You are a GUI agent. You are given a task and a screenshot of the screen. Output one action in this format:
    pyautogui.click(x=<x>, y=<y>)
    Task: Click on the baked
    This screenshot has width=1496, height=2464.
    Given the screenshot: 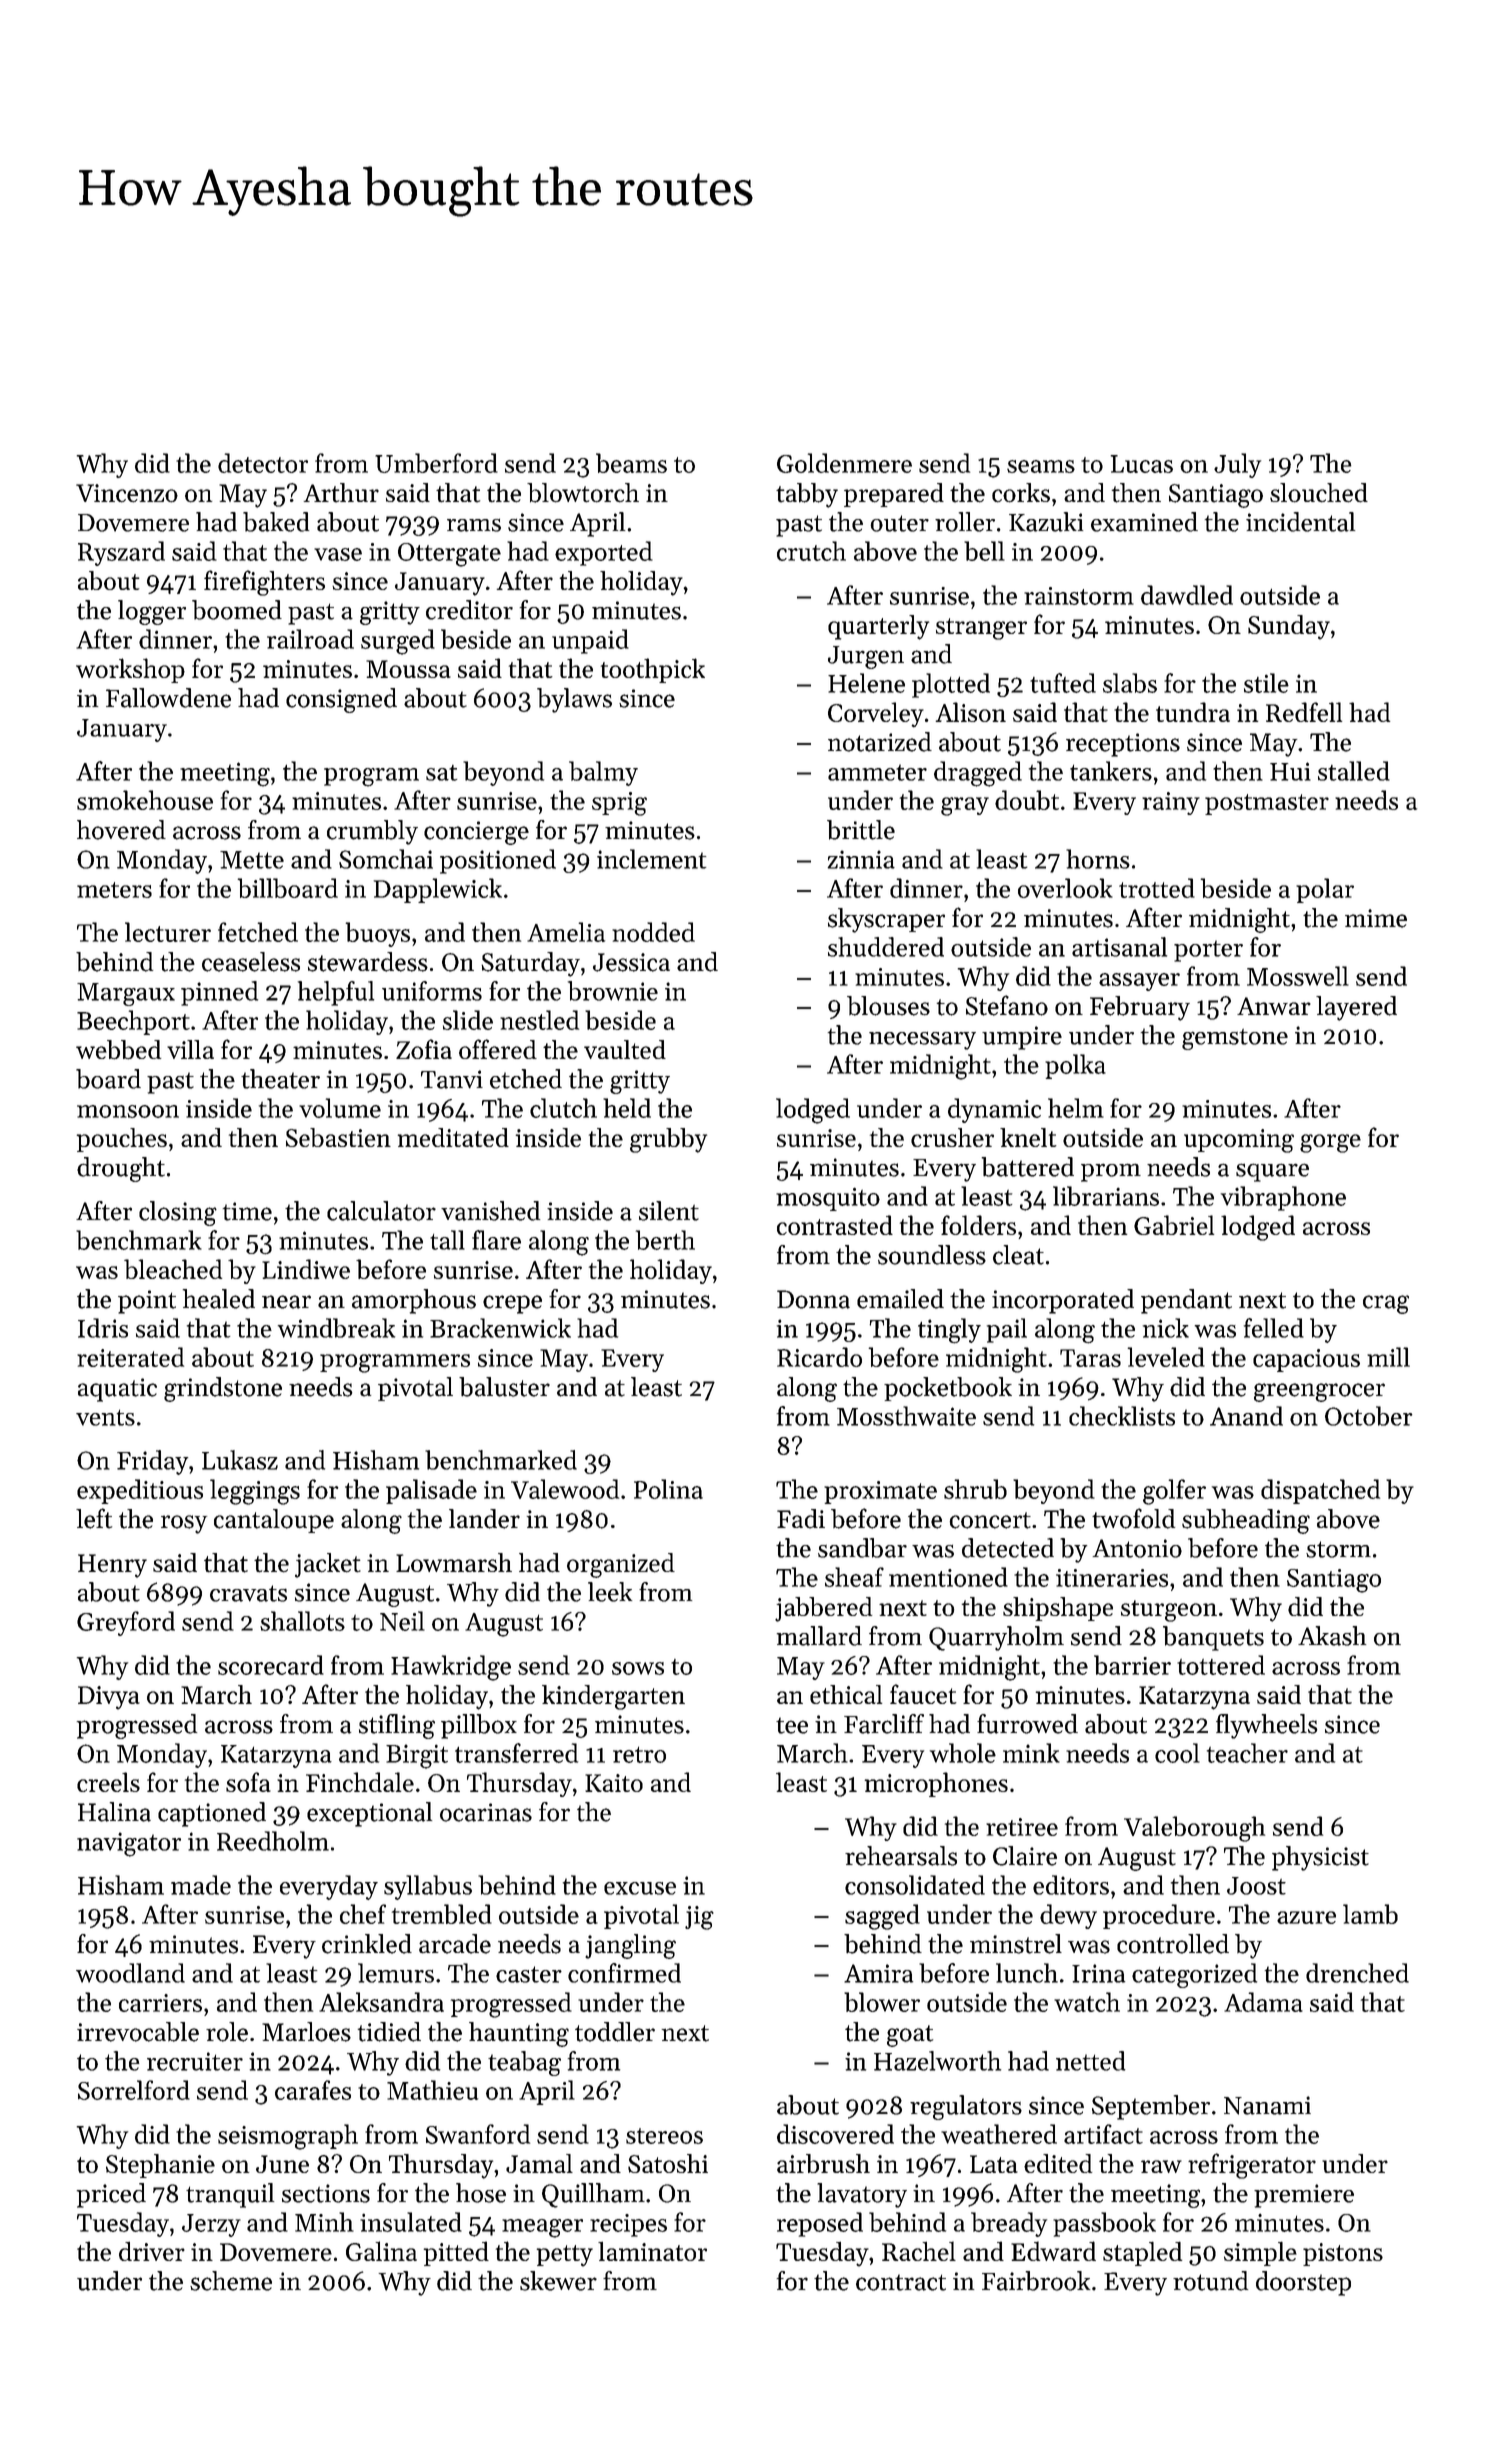 What is the action you would take?
    pyautogui.click(x=276, y=522)
